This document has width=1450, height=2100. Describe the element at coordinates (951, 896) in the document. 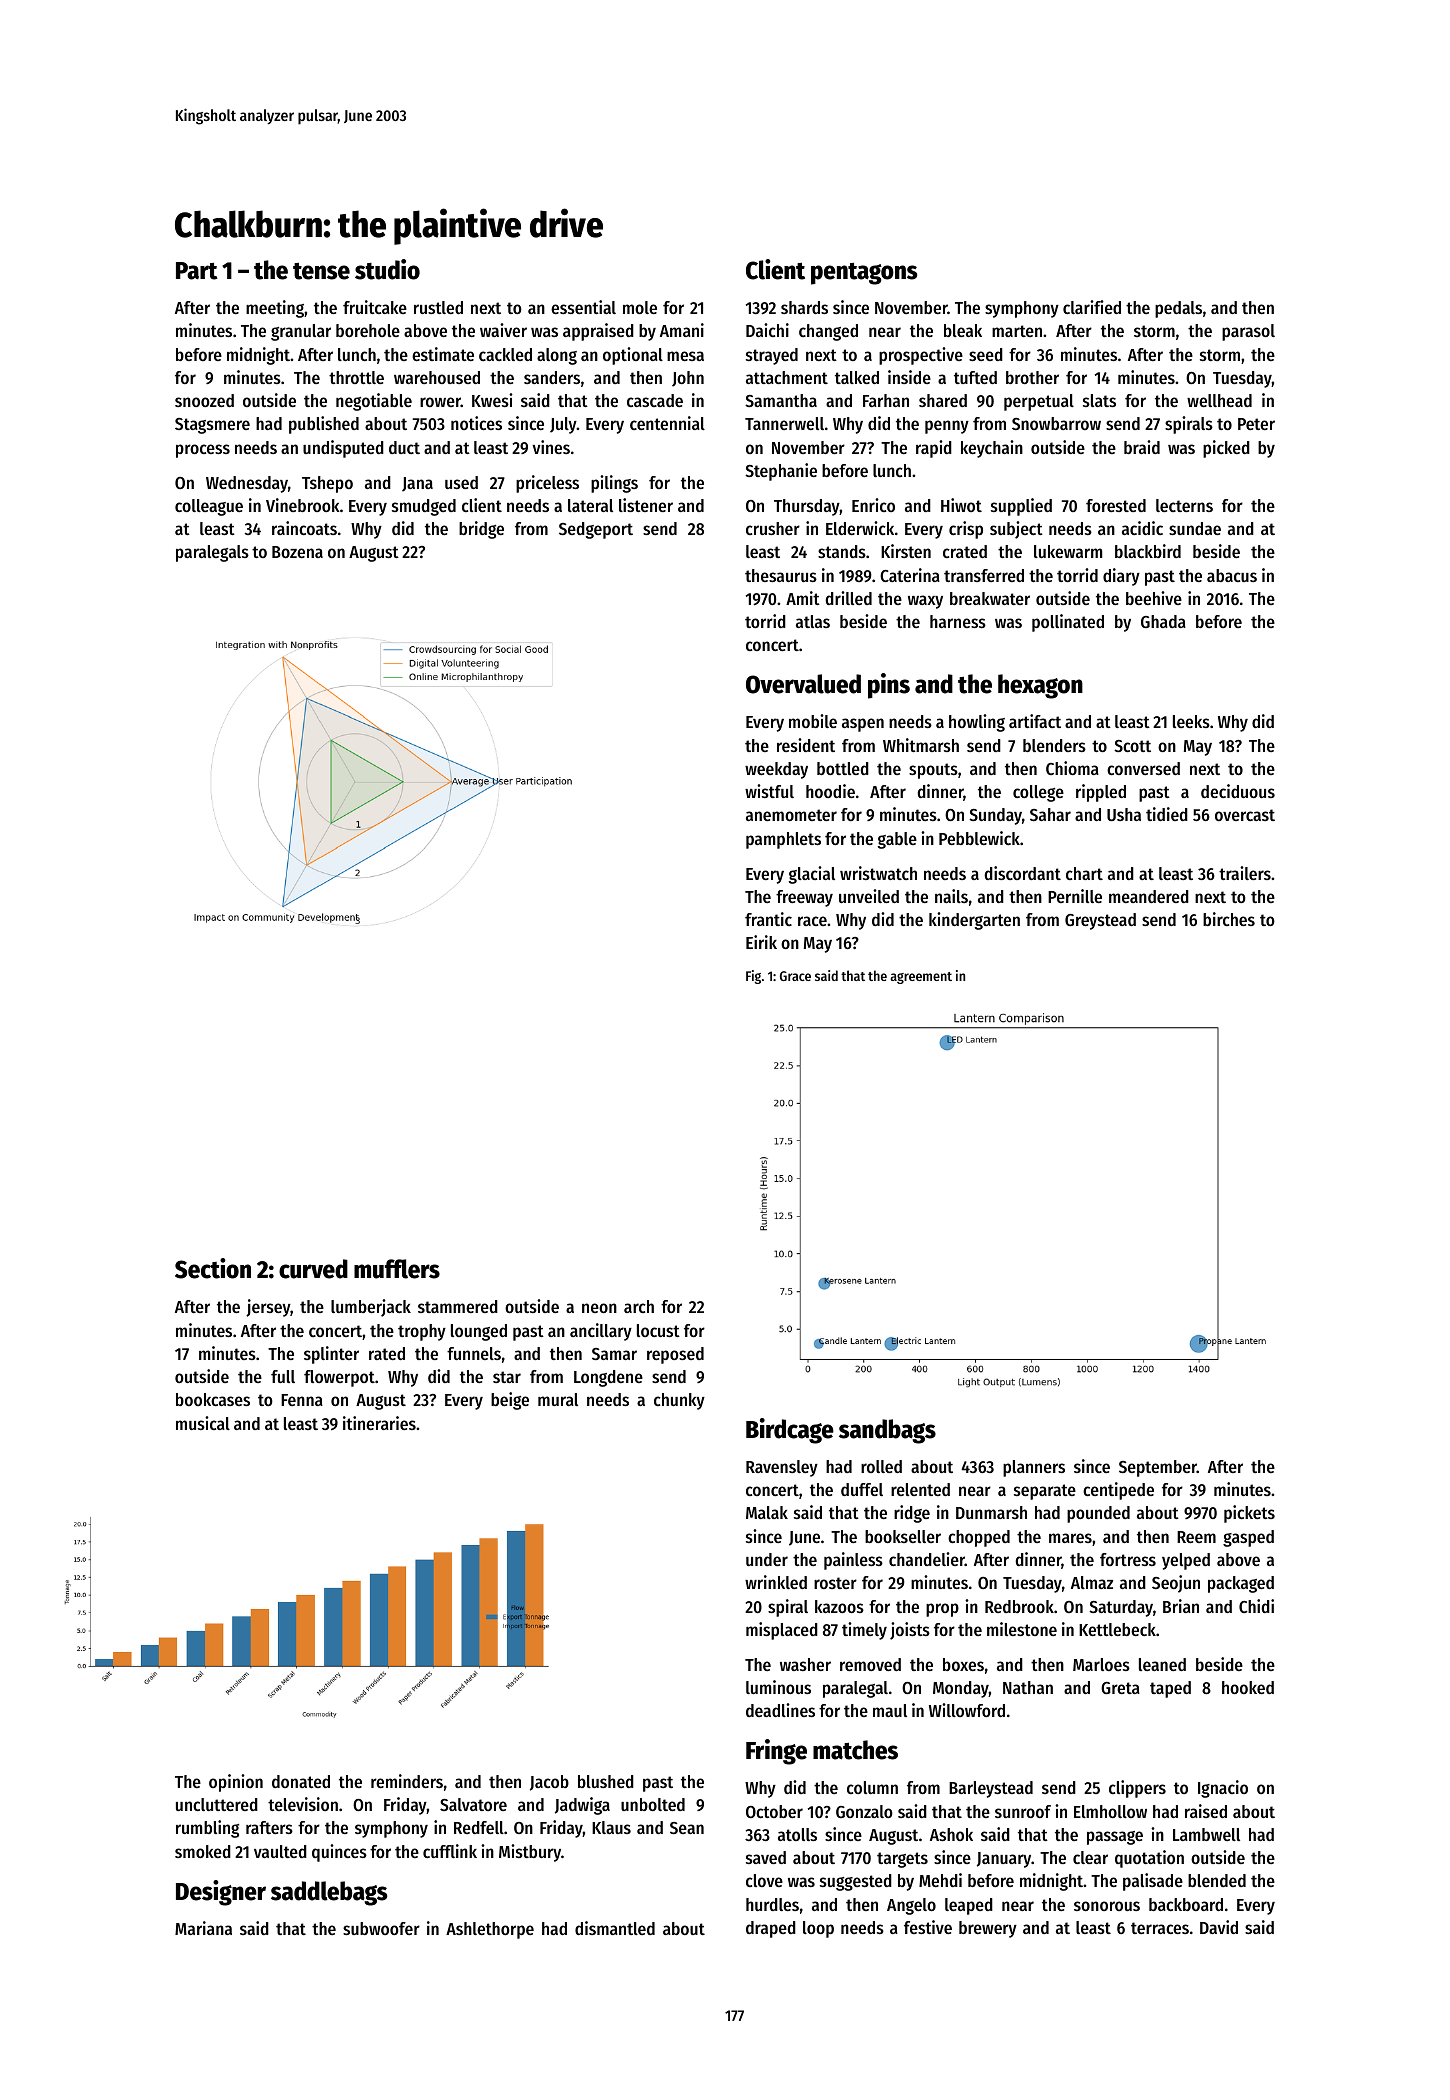

I see `nails` at that location.
